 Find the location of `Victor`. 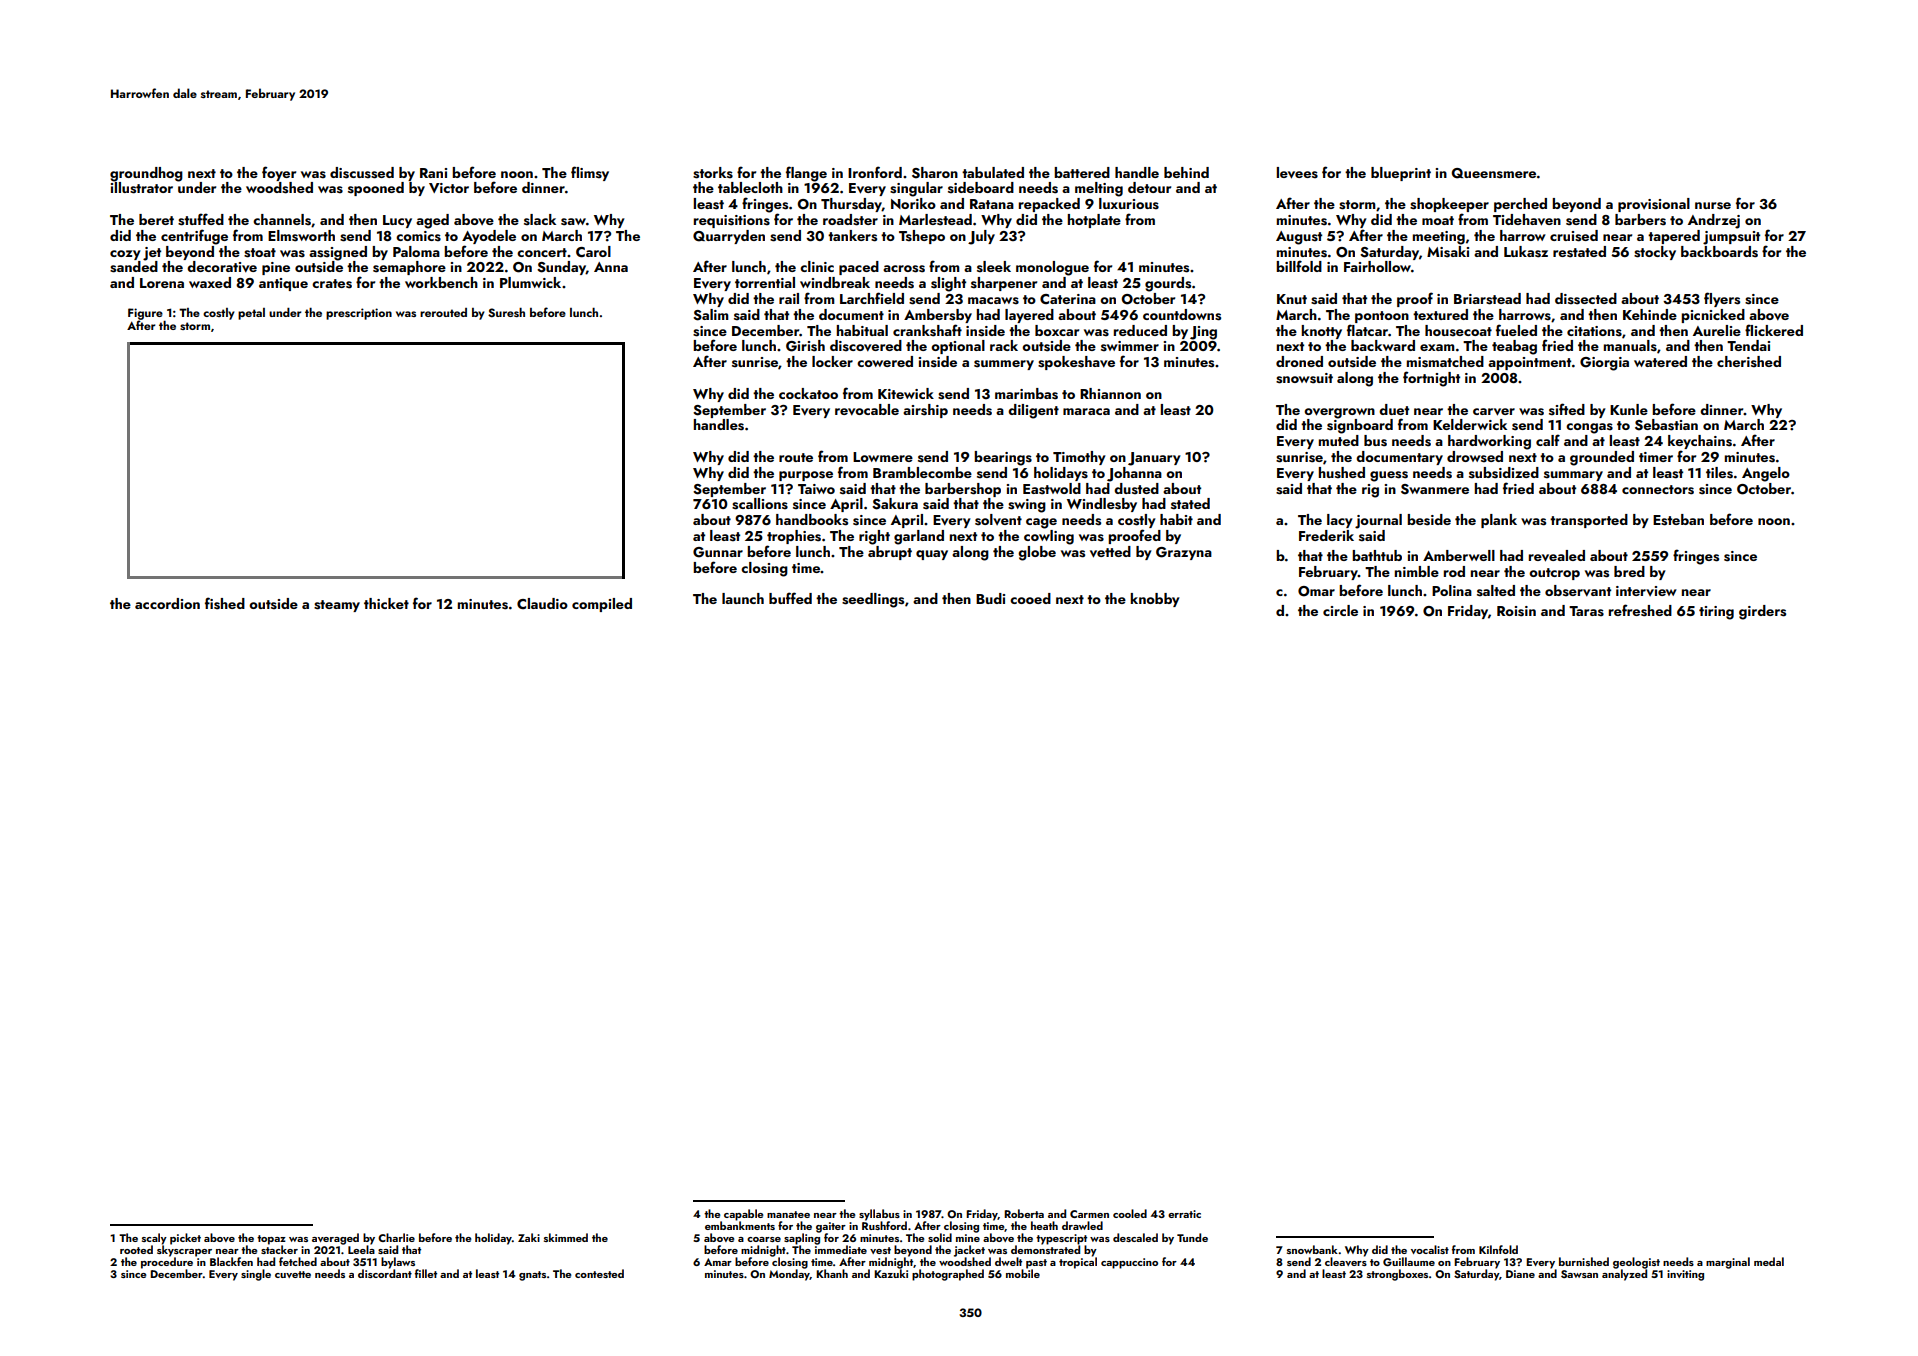

Victor is located at coordinates (449, 188).
